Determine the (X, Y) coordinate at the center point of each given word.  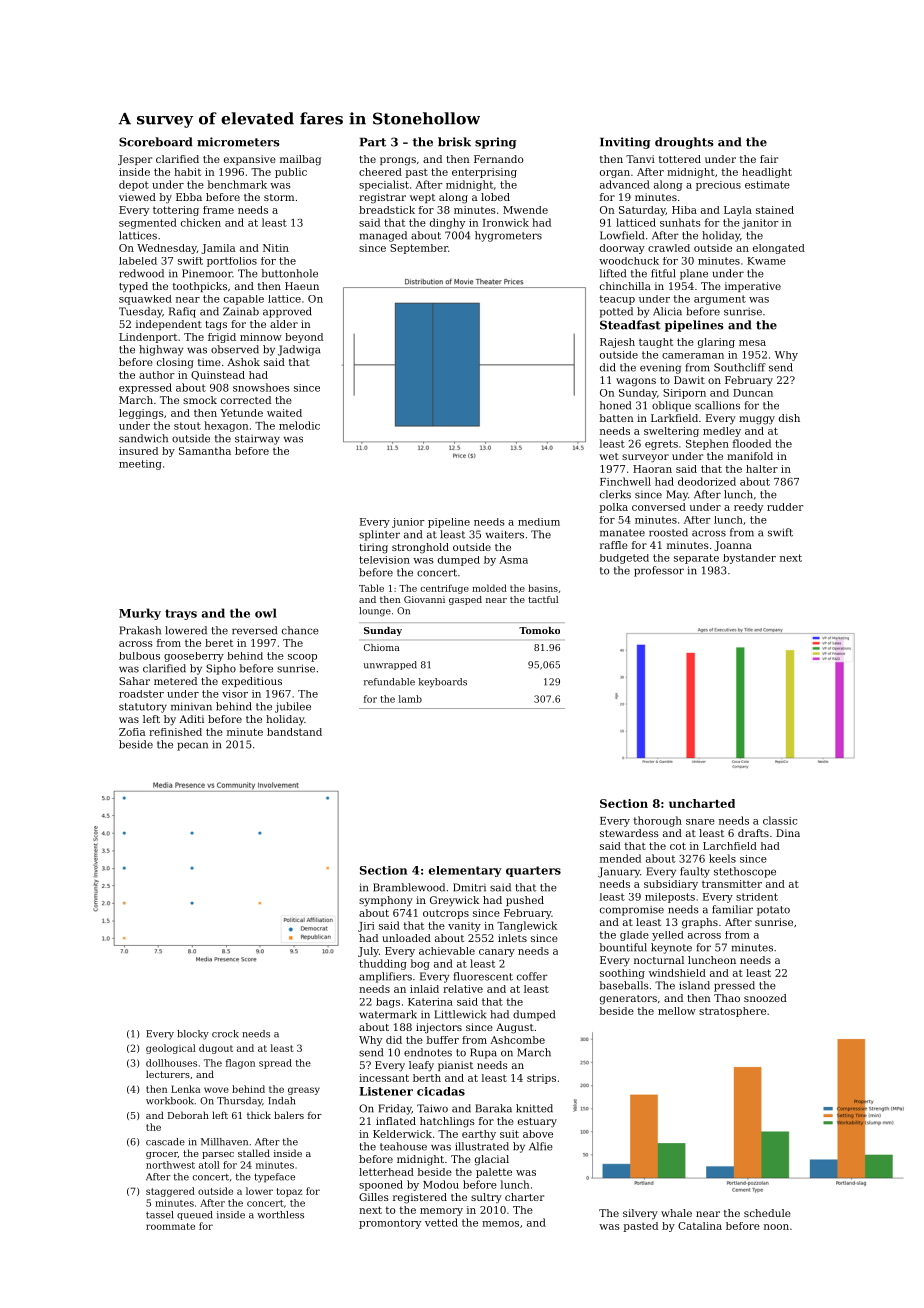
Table (371, 588)
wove (216, 1090)
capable (244, 300)
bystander (749, 559)
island (694, 985)
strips (541, 1079)
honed (615, 405)
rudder (785, 507)
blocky (193, 1035)
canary (497, 953)
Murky (140, 614)
